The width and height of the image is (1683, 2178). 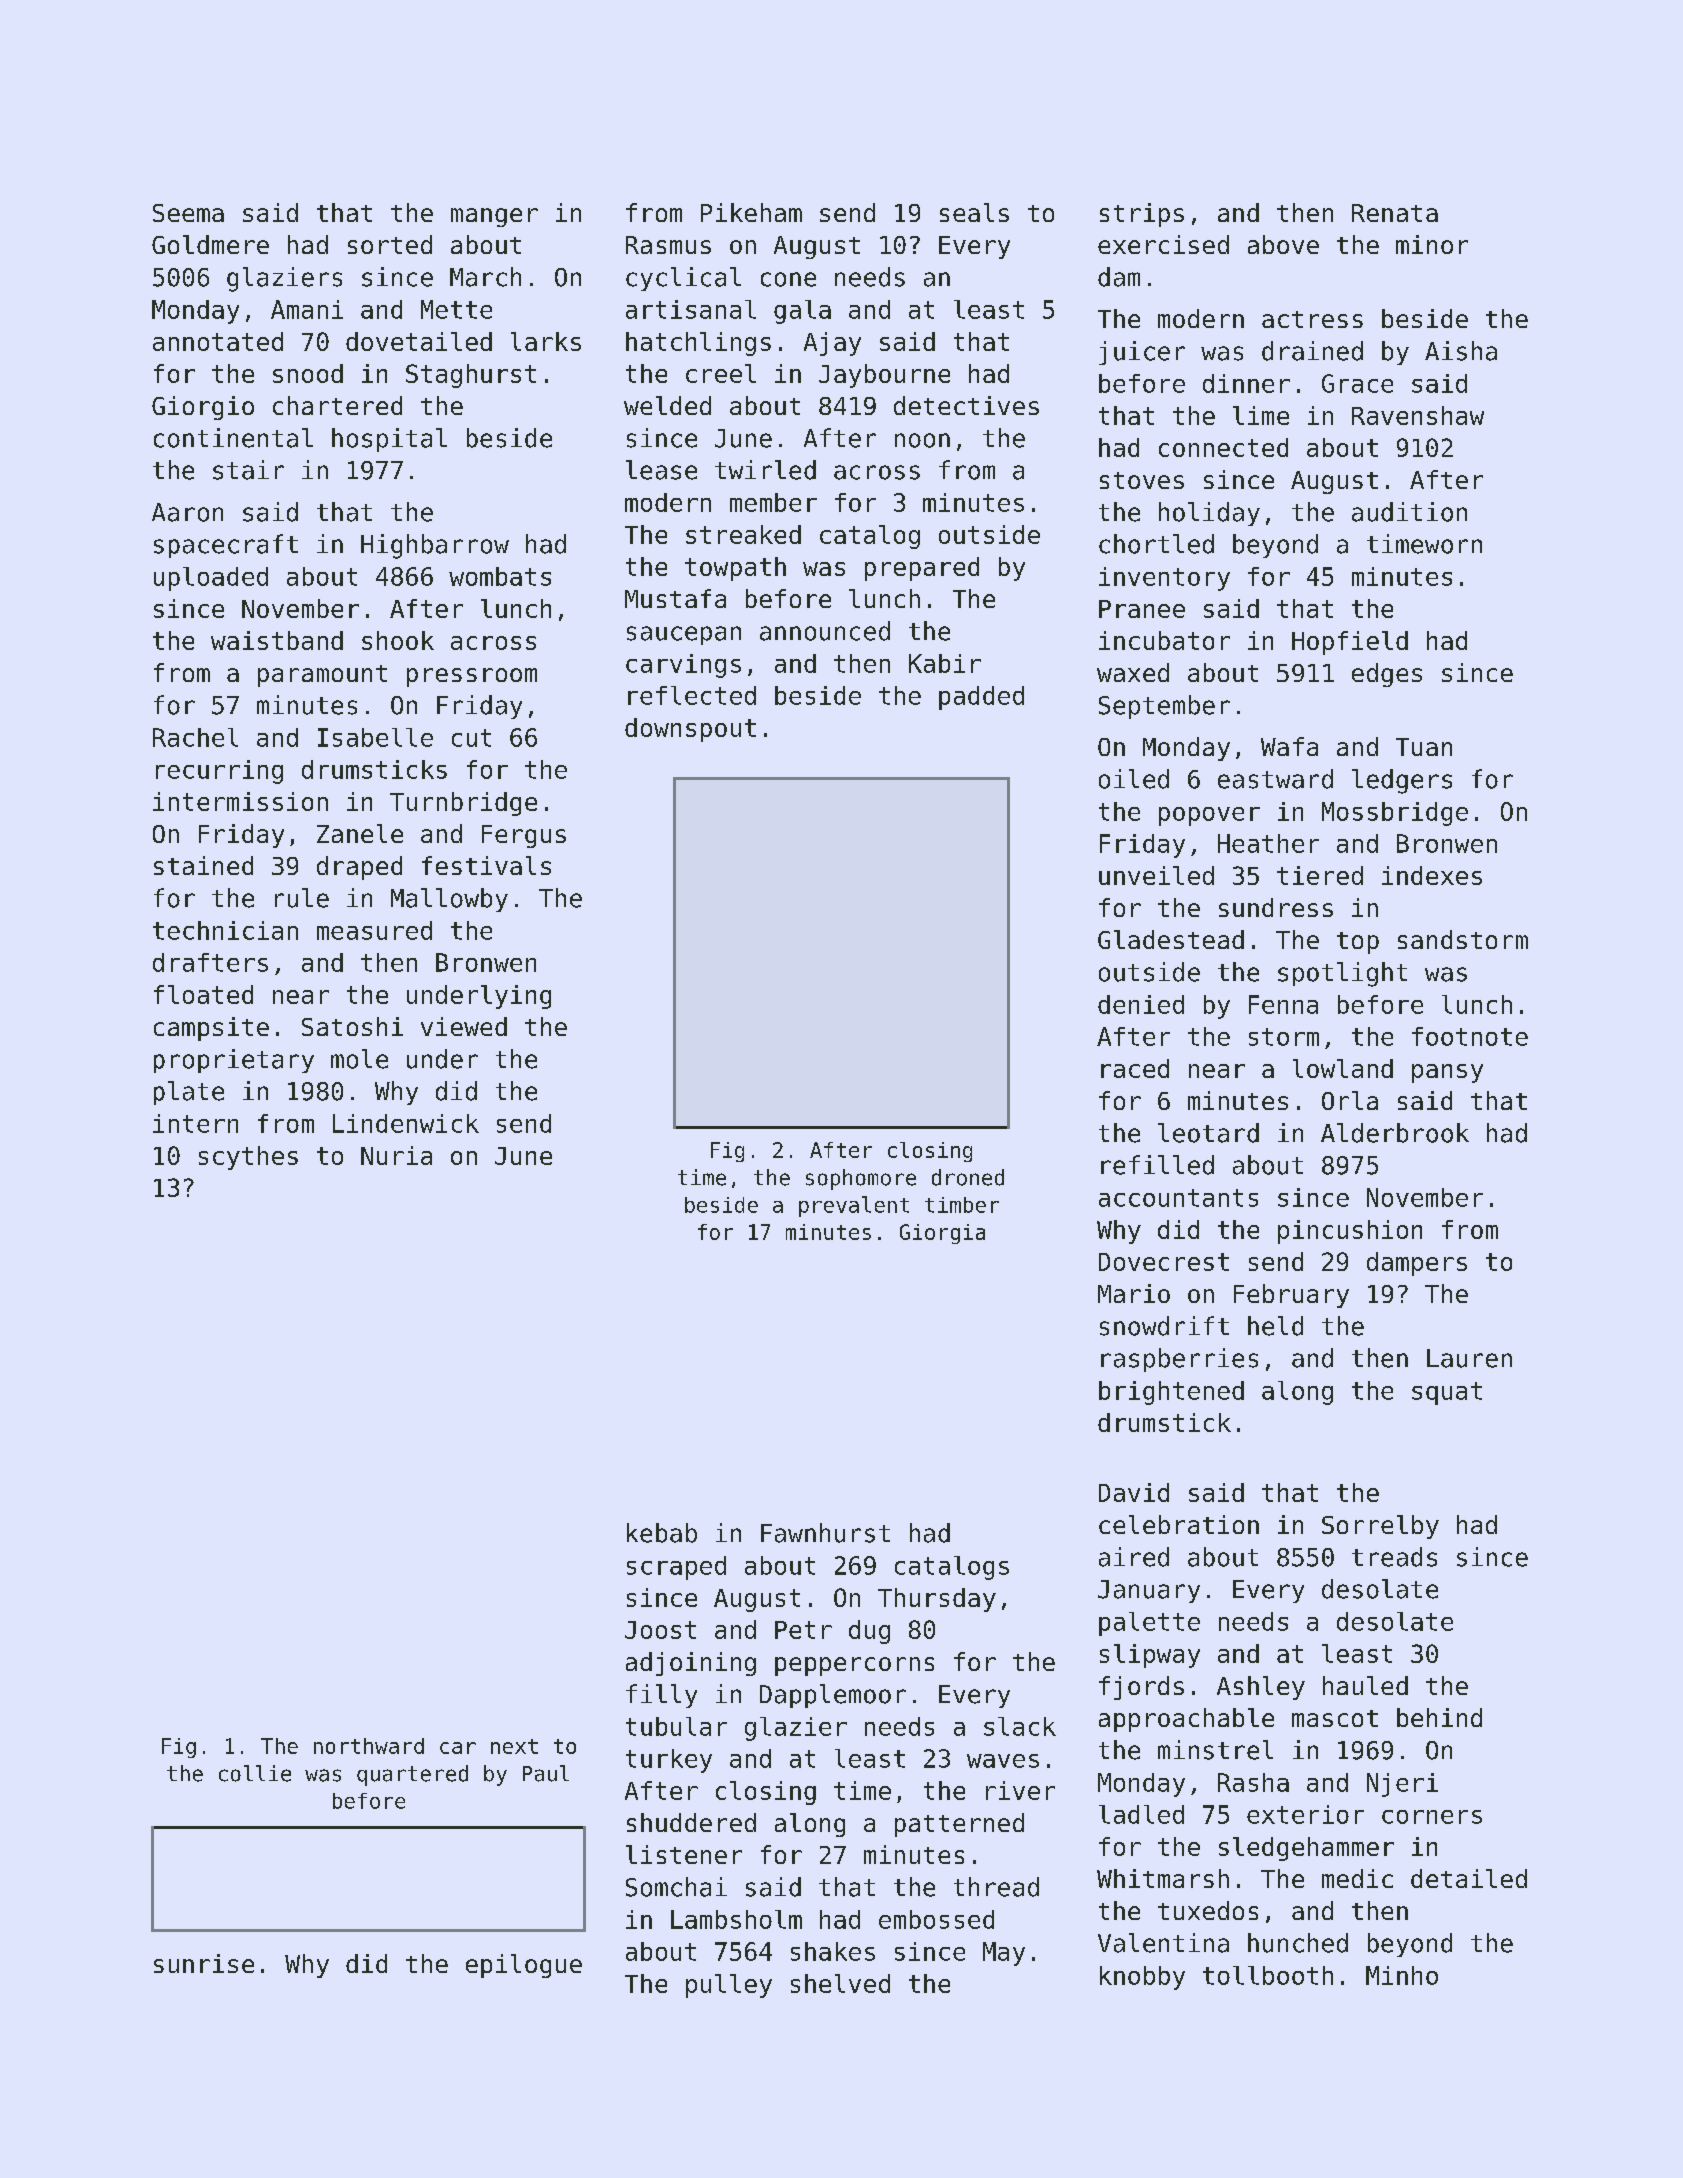 What do you see at coordinates (203, 994) in the image?
I see `floated` at bounding box center [203, 994].
